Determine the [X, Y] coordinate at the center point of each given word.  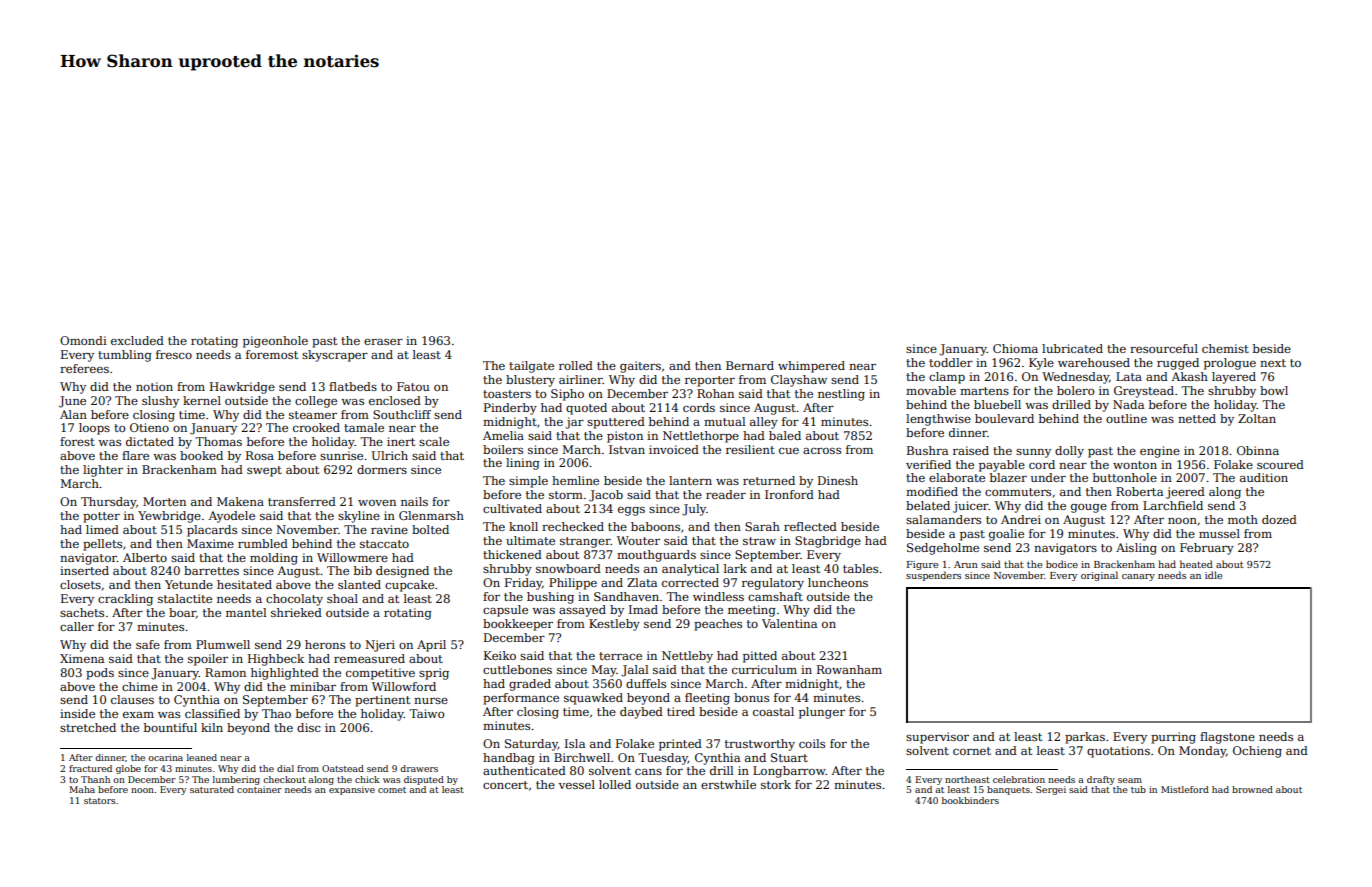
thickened [512, 554]
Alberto [145, 557]
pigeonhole [275, 342]
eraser [383, 342]
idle [1213, 575]
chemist [1225, 348]
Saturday [531, 745]
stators [100, 801]
